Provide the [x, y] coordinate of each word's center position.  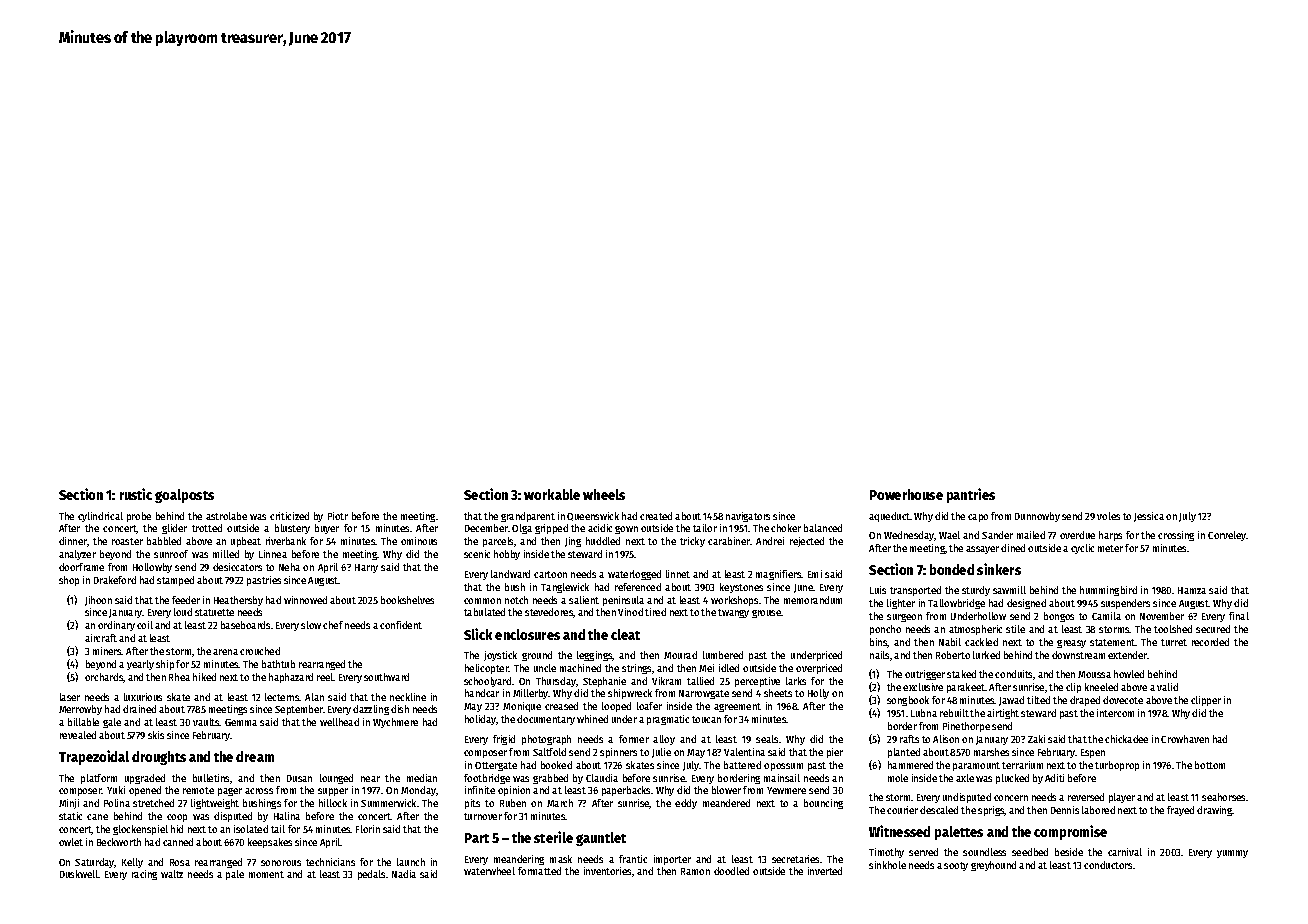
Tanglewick [565, 588]
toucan [706, 719]
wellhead [339, 722]
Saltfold [549, 752]
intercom [1115, 713]
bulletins [211, 778]
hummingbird [1108, 591]
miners [107, 651]
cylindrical [100, 517]
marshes [991, 752]
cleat [625, 634]
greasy [1071, 644]
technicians [330, 862]
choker [786, 528]
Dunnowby [1037, 517]
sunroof [171, 554]
